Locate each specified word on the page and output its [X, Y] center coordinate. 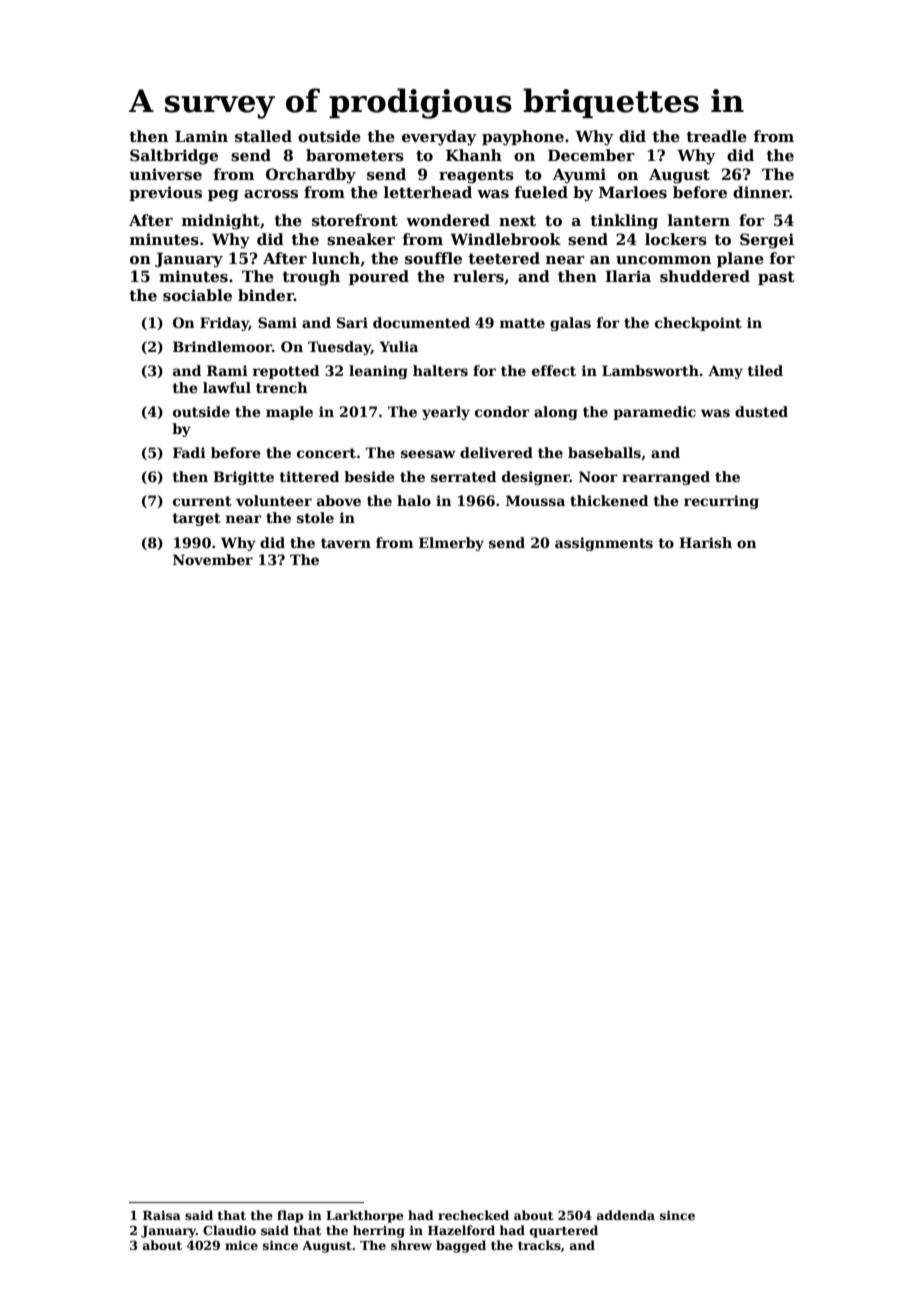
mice [241, 1245]
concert [326, 453]
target [197, 519]
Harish [705, 542]
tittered [309, 476]
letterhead [428, 192]
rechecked [473, 1215]
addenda [626, 1215]
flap [290, 1216]
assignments [604, 544]
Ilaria [628, 276]
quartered [564, 1231]
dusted [761, 411]
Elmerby [451, 544]
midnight [221, 222]
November [213, 559]
